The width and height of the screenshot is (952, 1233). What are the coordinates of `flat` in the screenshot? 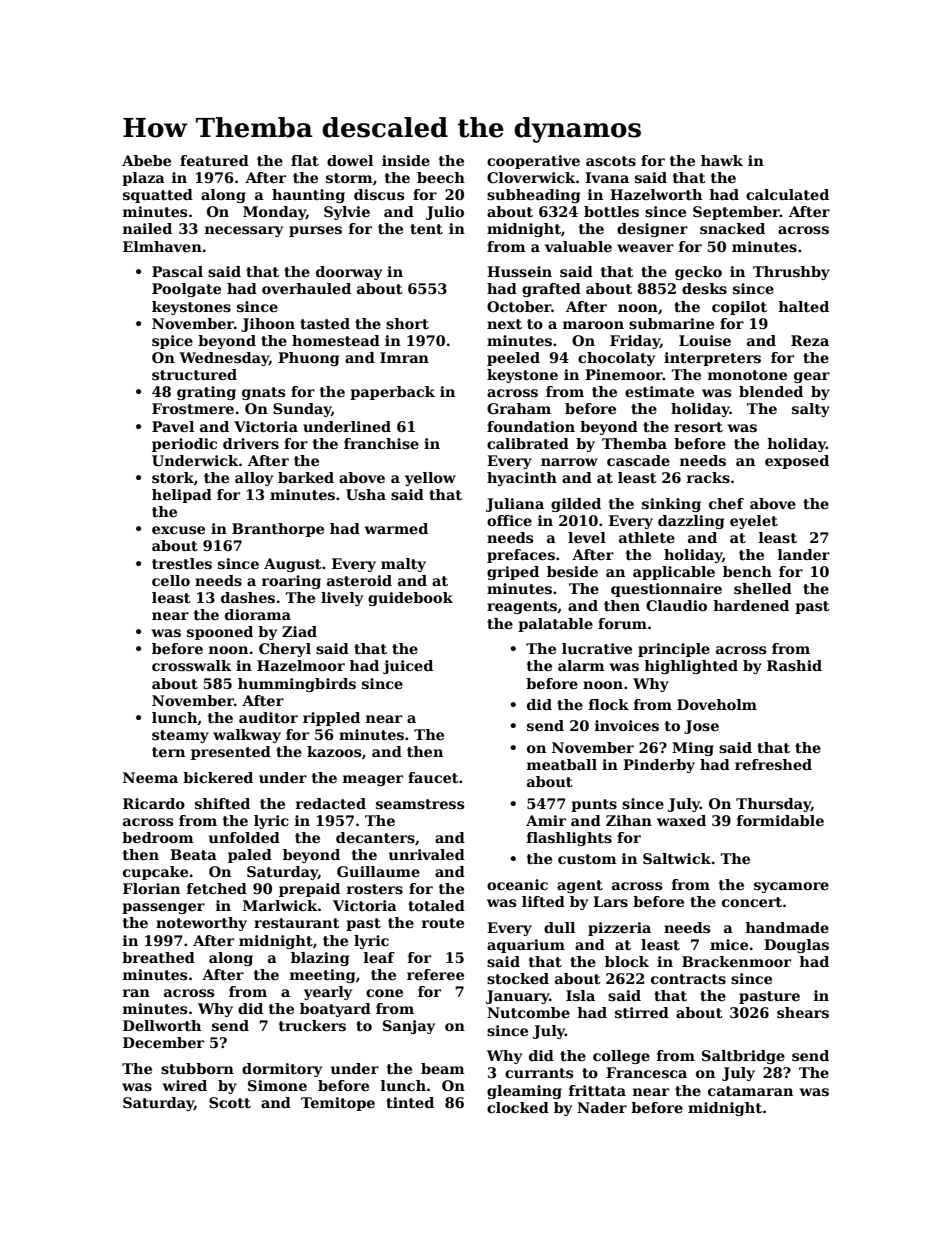 It's located at (305, 160).
